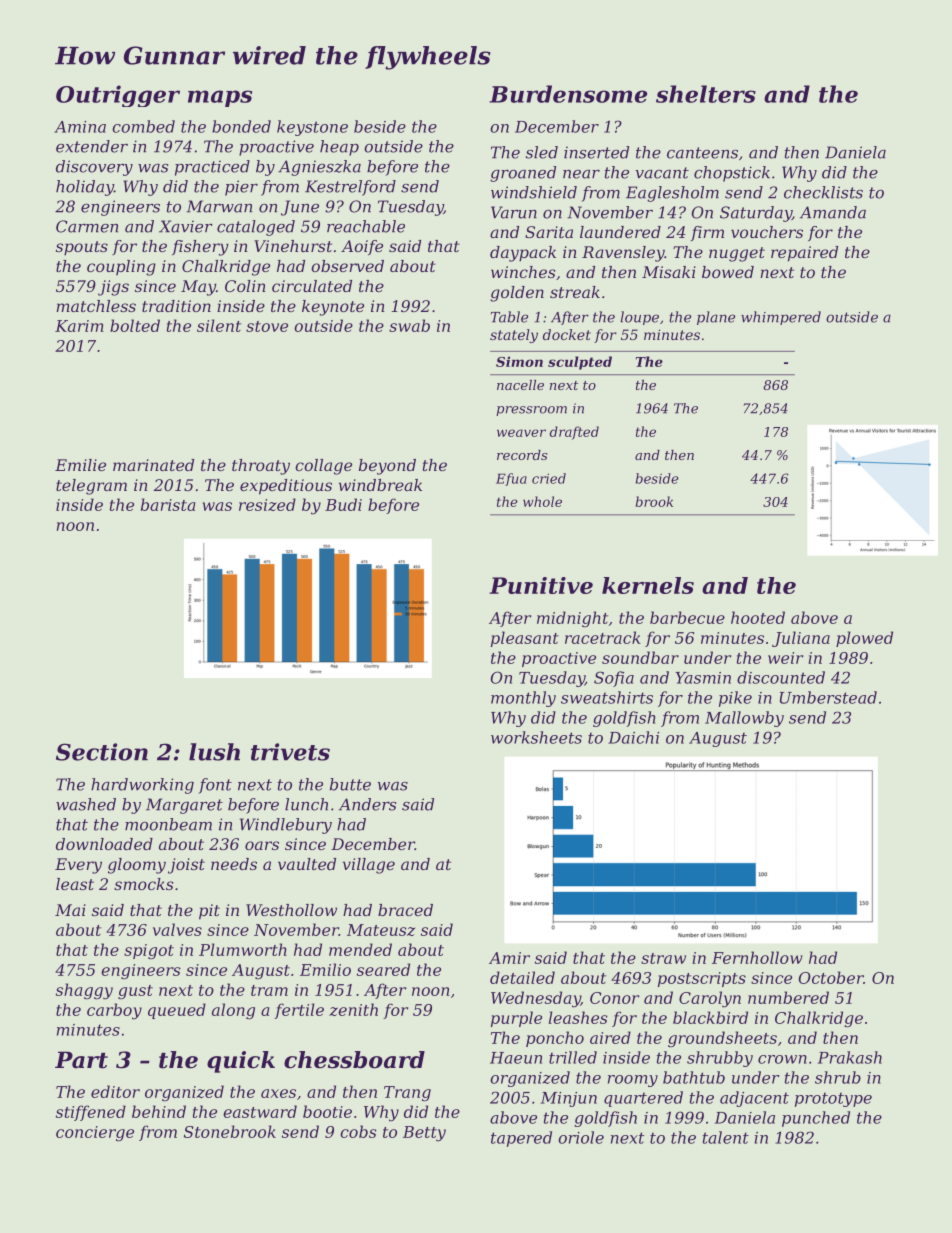 This document has height=1233, width=952. What do you see at coordinates (293, 246) in the document?
I see `Vinehurst` at bounding box center [293, 246].
